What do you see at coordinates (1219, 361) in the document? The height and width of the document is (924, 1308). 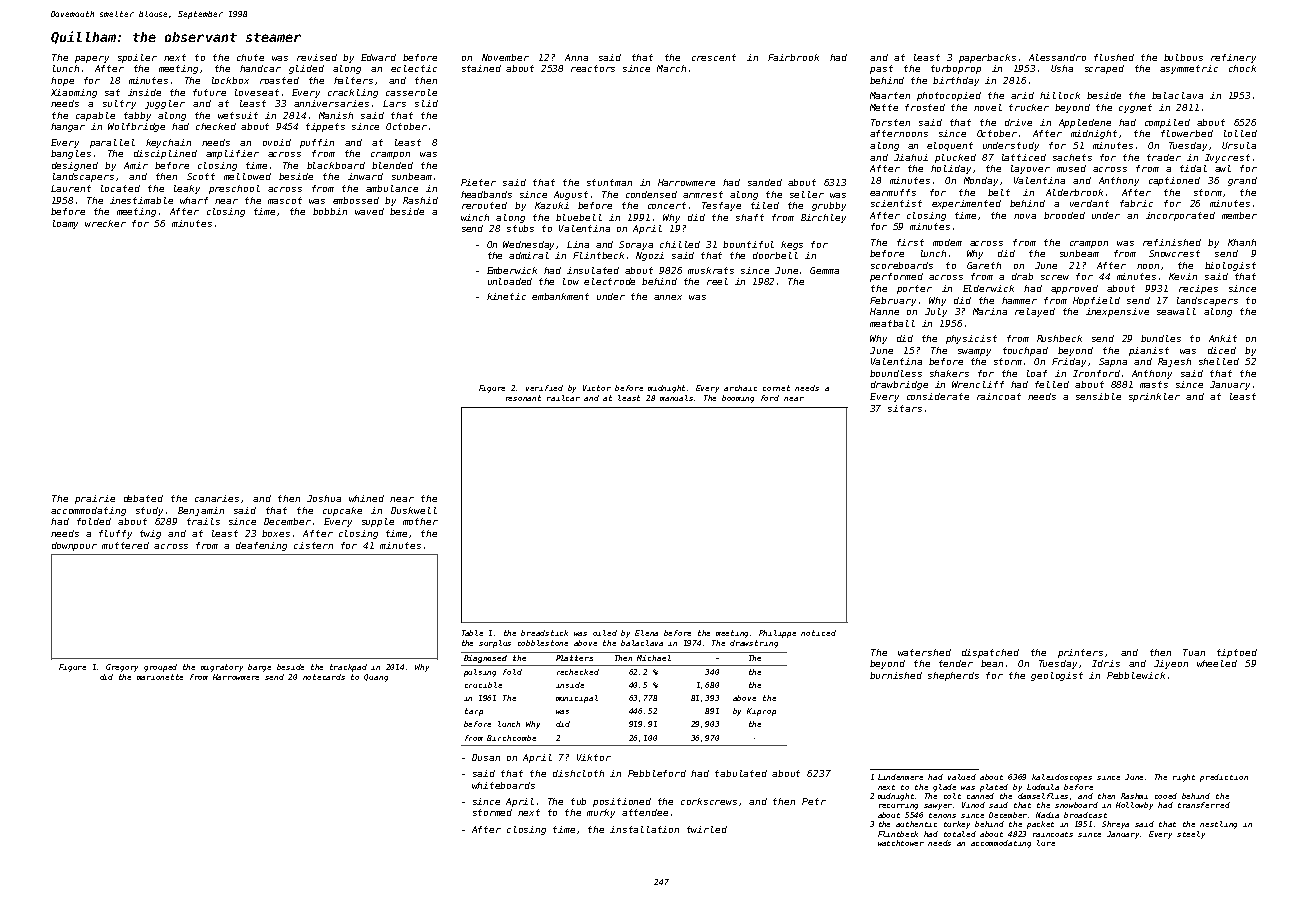 I see `shelled` at bounding box center [1219, 361].
